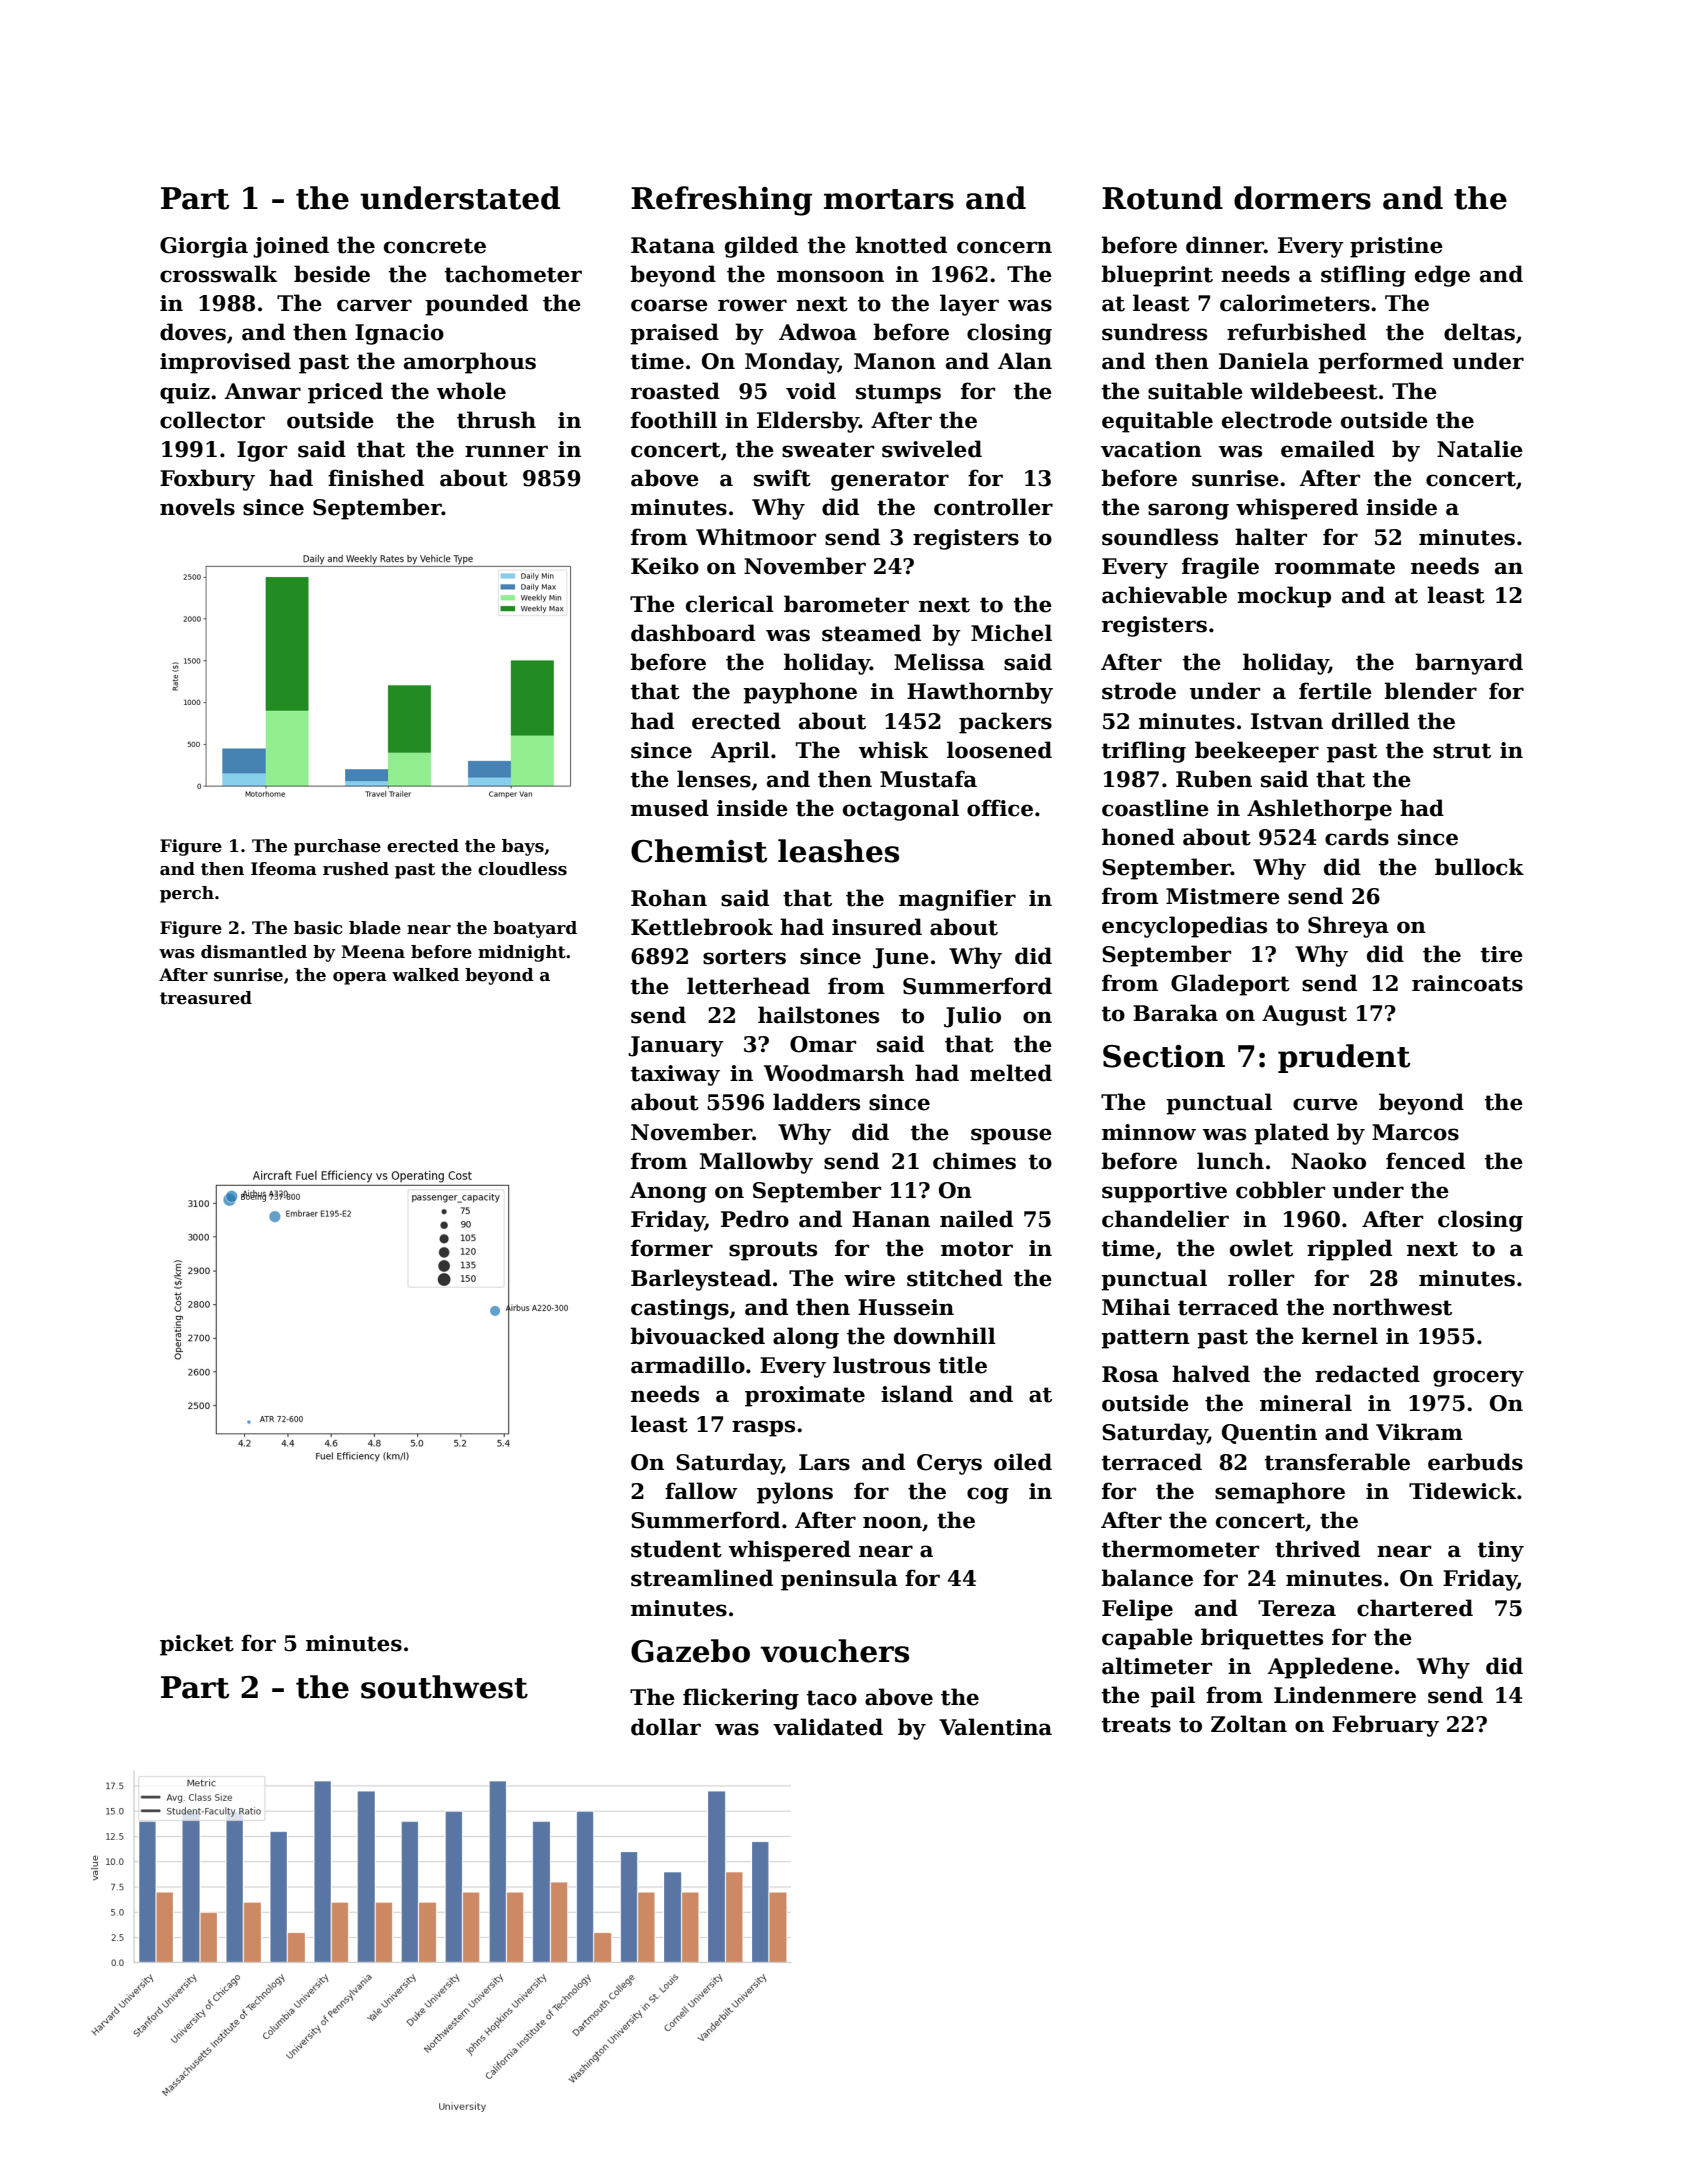 Image resolution: width=1683 pixels, height=2178 pixels. I want to click on castings, so click(680, 1309).
